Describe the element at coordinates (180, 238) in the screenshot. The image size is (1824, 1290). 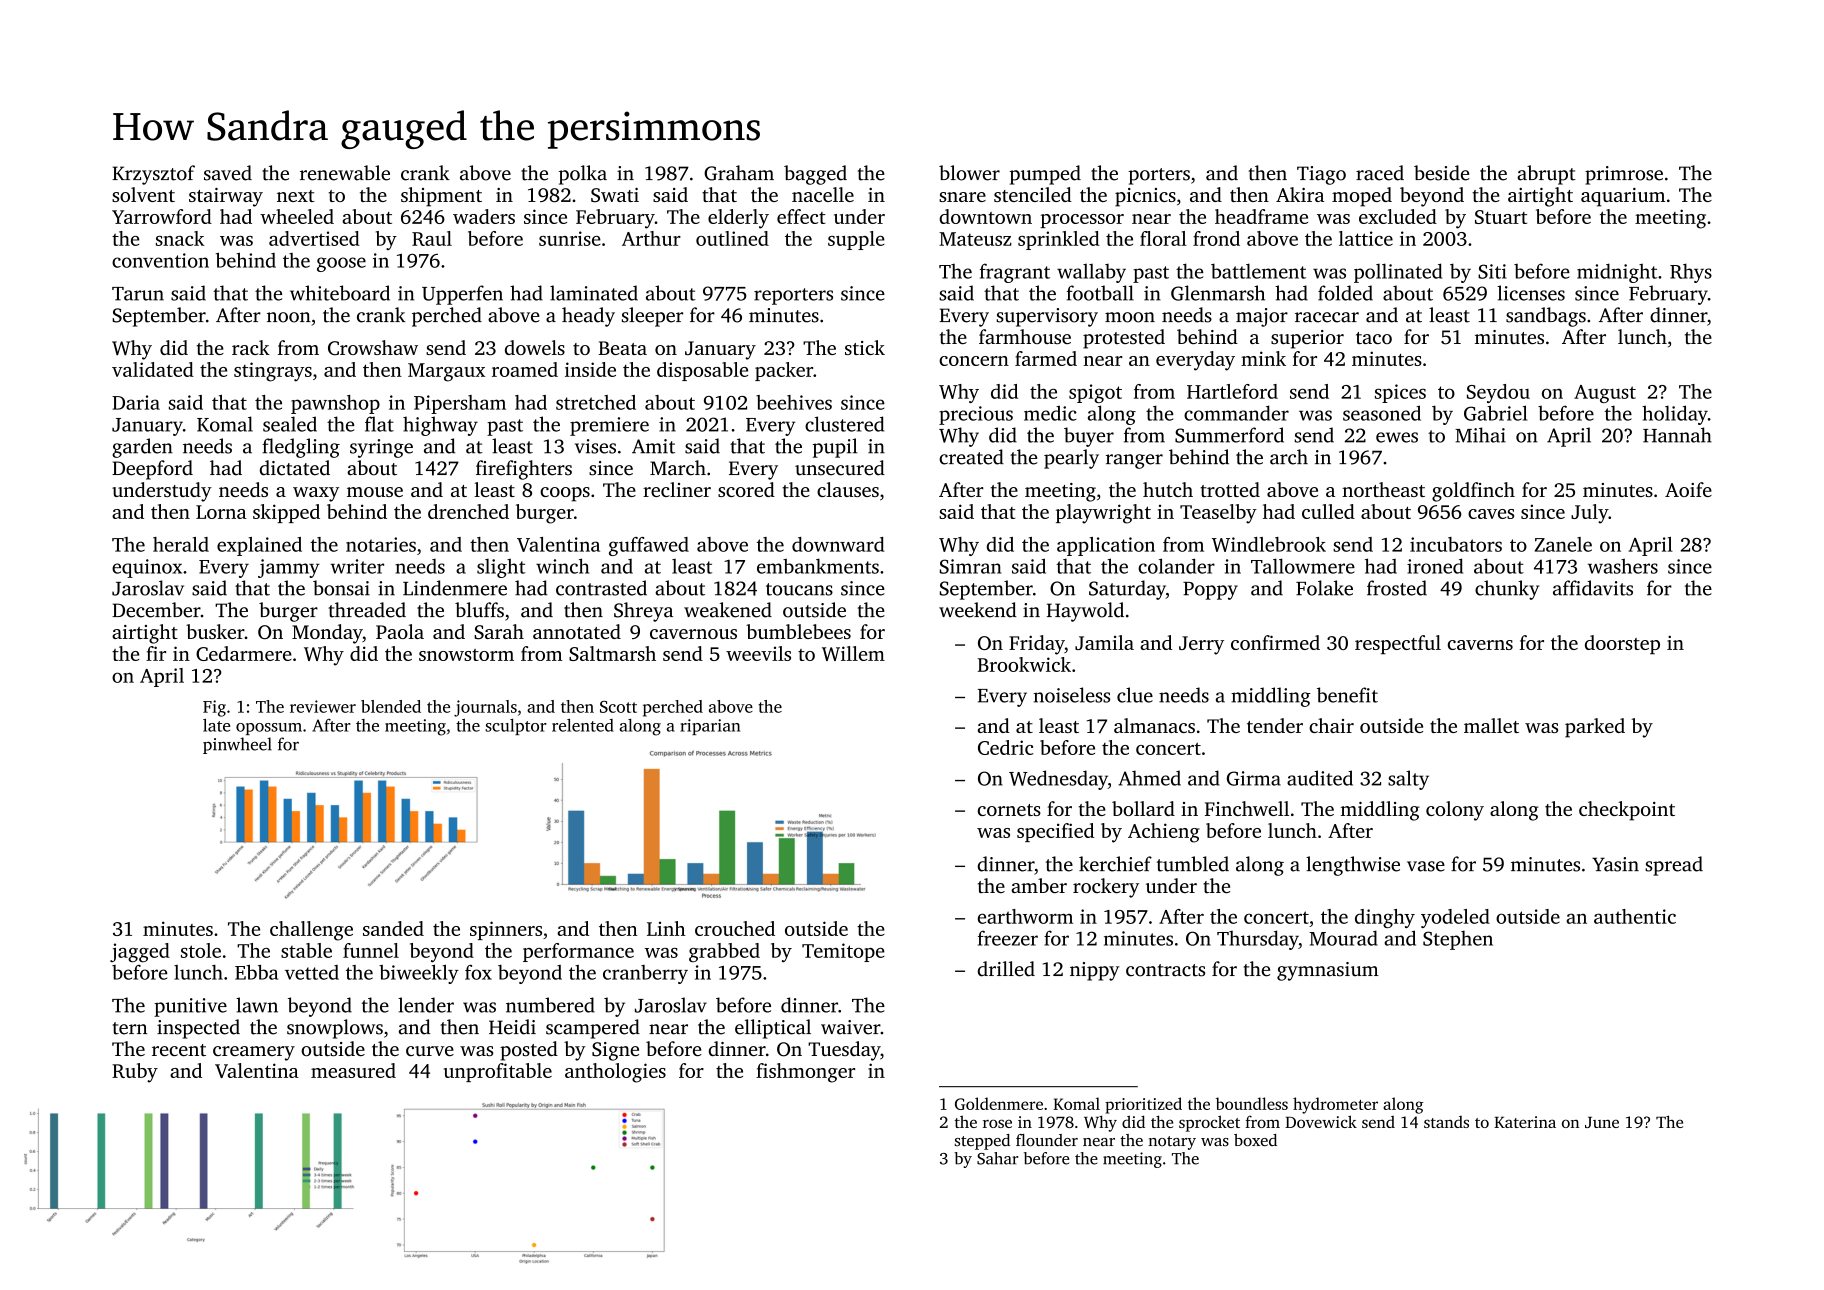
I see `snack` at that location.
